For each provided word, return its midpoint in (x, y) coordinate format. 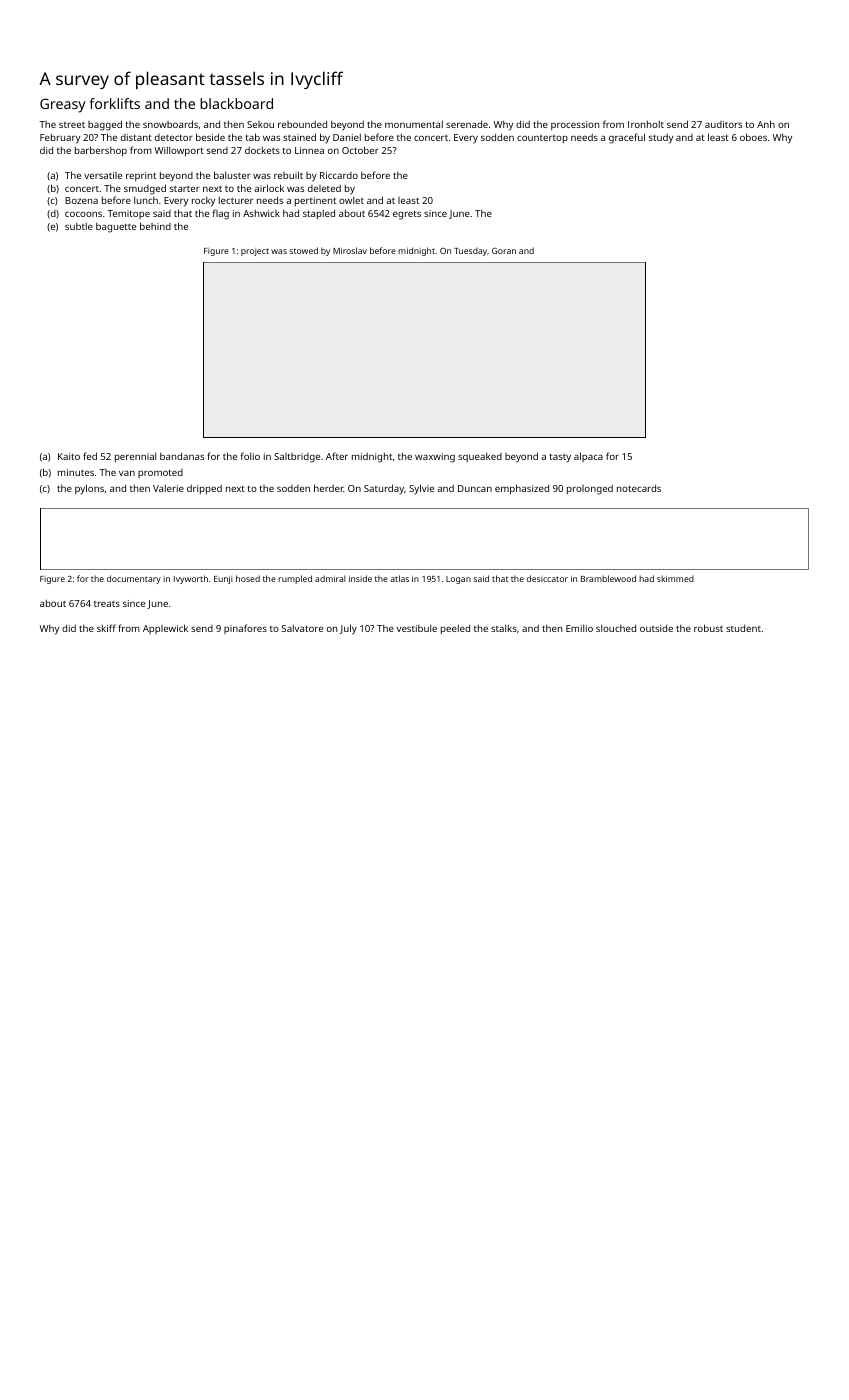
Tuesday (470, 252)
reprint (141, 176)
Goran (504, 251)
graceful (627, 138)
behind (155, 226)
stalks (504, 628)
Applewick (165, 629)
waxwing (435, 458)
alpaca (588, 457)
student (743, 628)
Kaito (69, 456)
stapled (319, 214)
